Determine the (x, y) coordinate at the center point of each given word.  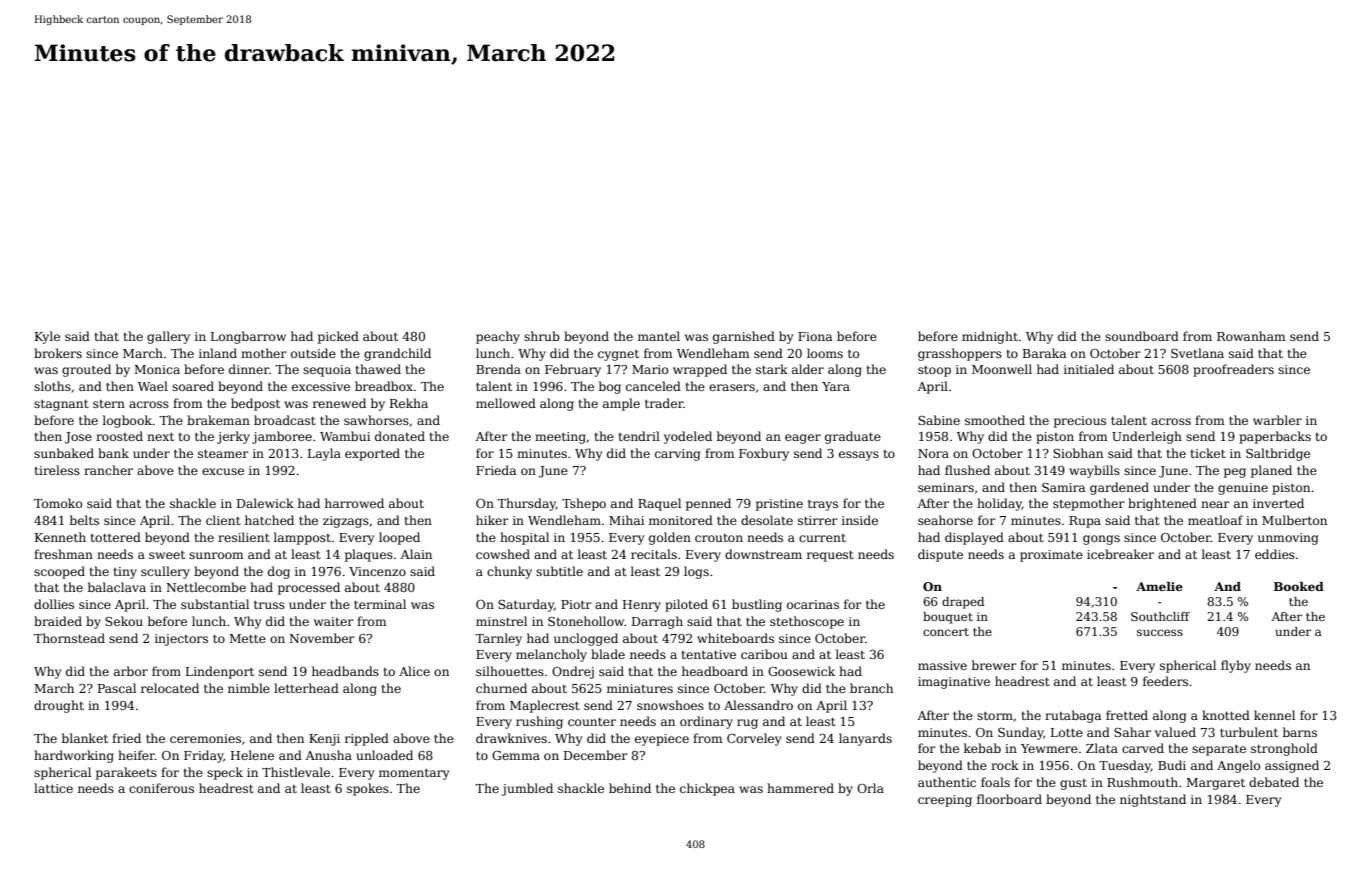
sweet (167, 555)
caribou (764, 654)
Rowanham (1251, 336)
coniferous (161, 788)
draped (963, 603)
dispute (940, 555)
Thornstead (69, 638)
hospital (524, 538)
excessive (321, 386)
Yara (836, 386)
